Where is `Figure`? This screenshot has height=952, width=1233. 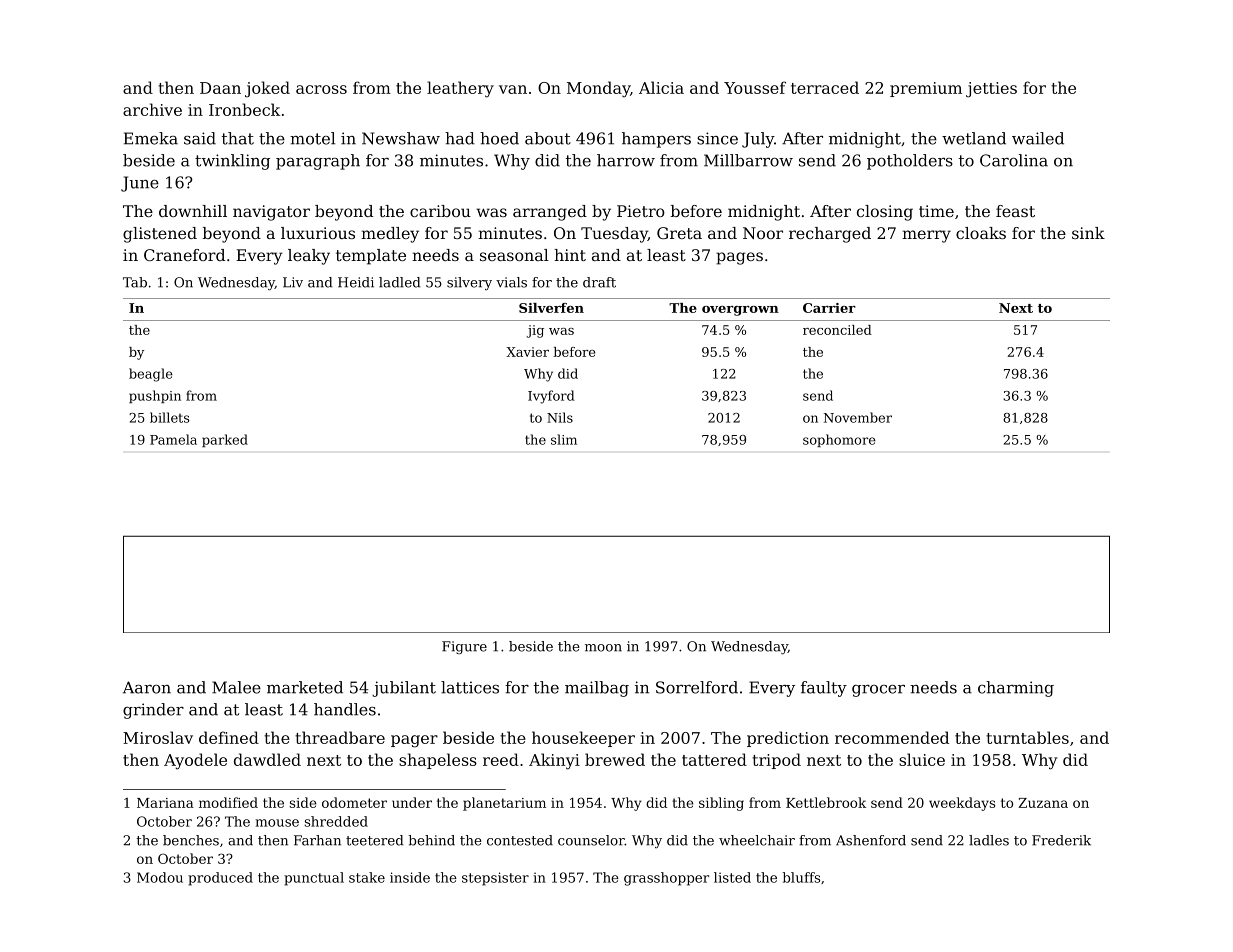
Figure is located at coordinates (464, 647).
